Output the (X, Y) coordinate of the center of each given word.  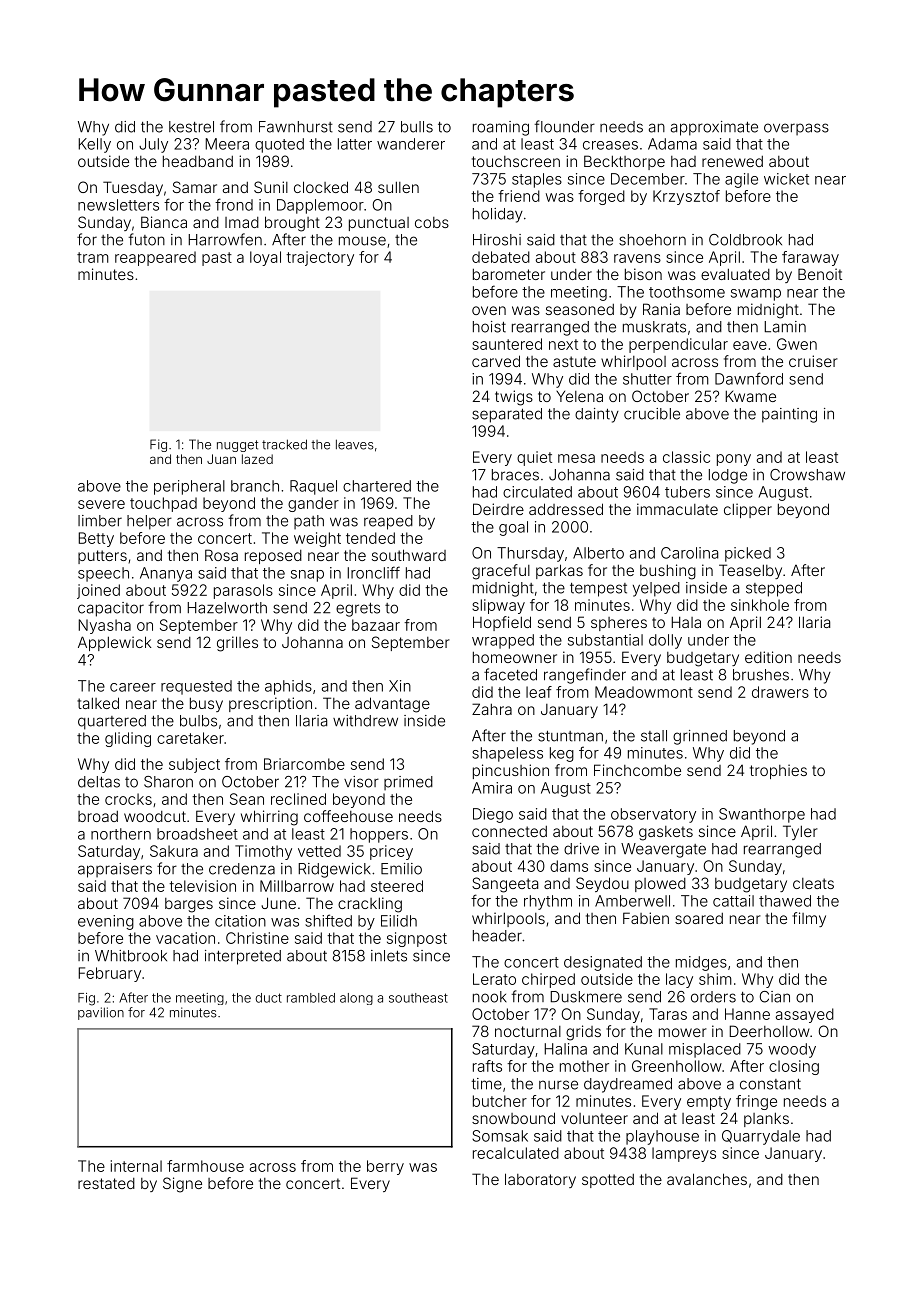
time (486, 1084)
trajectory (320, 258)
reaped (388, 522)
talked (98, 703)
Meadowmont (644, 692)
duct (269, 998)
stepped (774, 589)
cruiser (813, 361)
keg (562, 754)
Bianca (164, 222)
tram (93, 257)
